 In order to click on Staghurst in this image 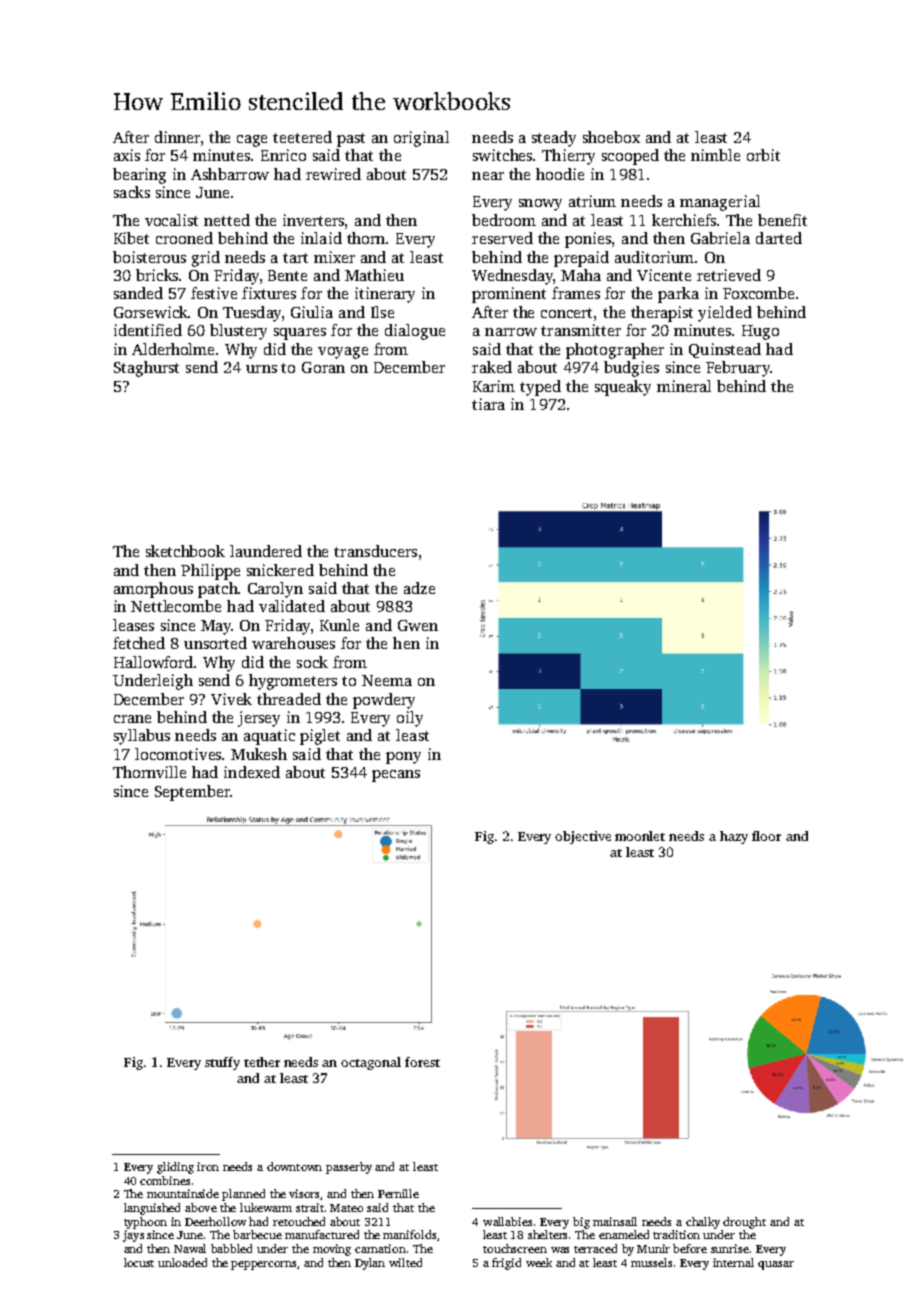, I will do `click(146, 369)`.
